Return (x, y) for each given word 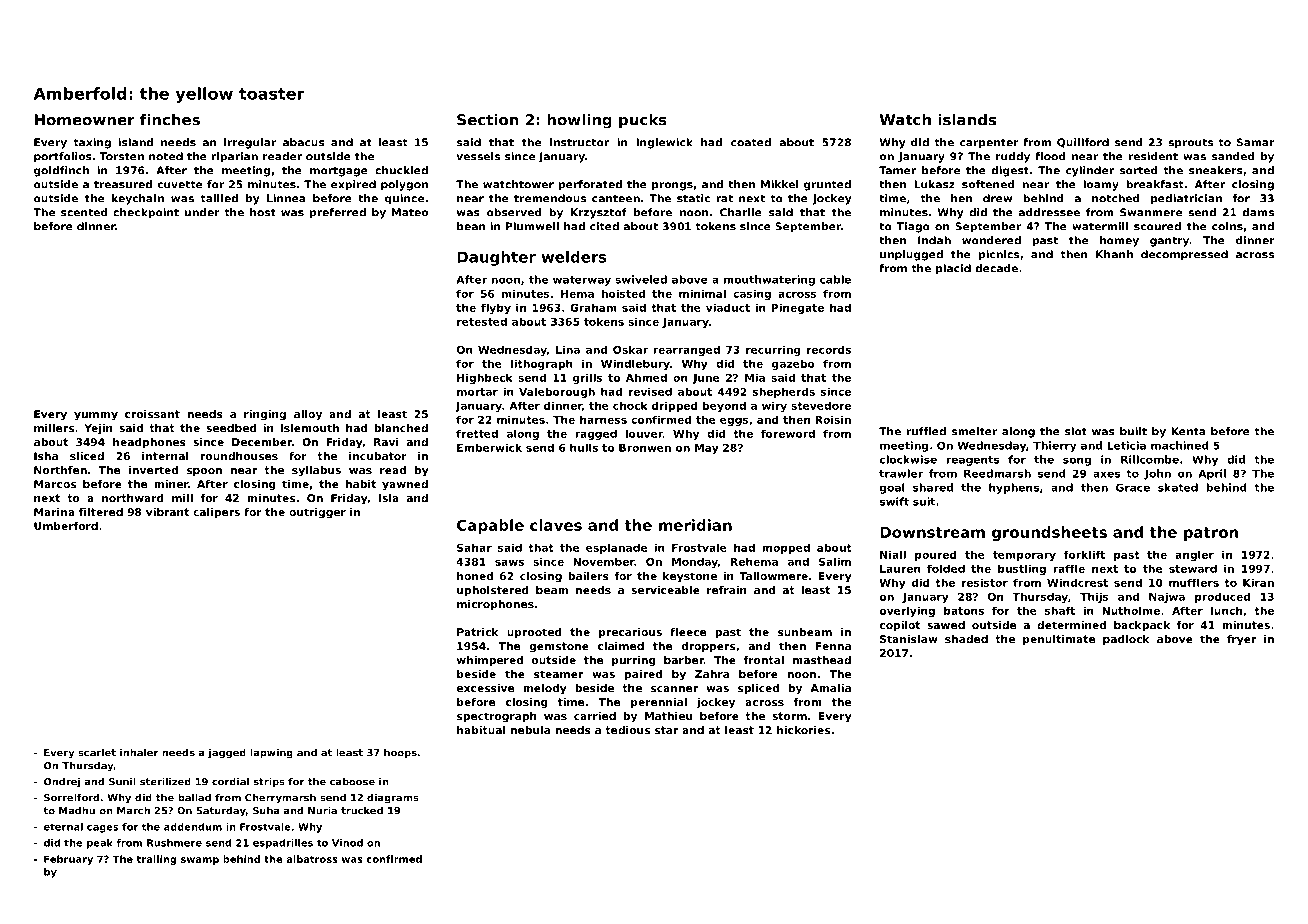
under (202, 212)
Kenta (1188, 431)
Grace (1133, 487)
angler (1194, 555)
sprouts (1190, 143)
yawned (405, 485)
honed (475, 576)
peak (100, 844)
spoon (204, 472)
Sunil (122, 782)
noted (166, 156)
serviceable (665, 590)
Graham (593, 307)
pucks (643, 121)
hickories (803, 730)
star (666, 730)
